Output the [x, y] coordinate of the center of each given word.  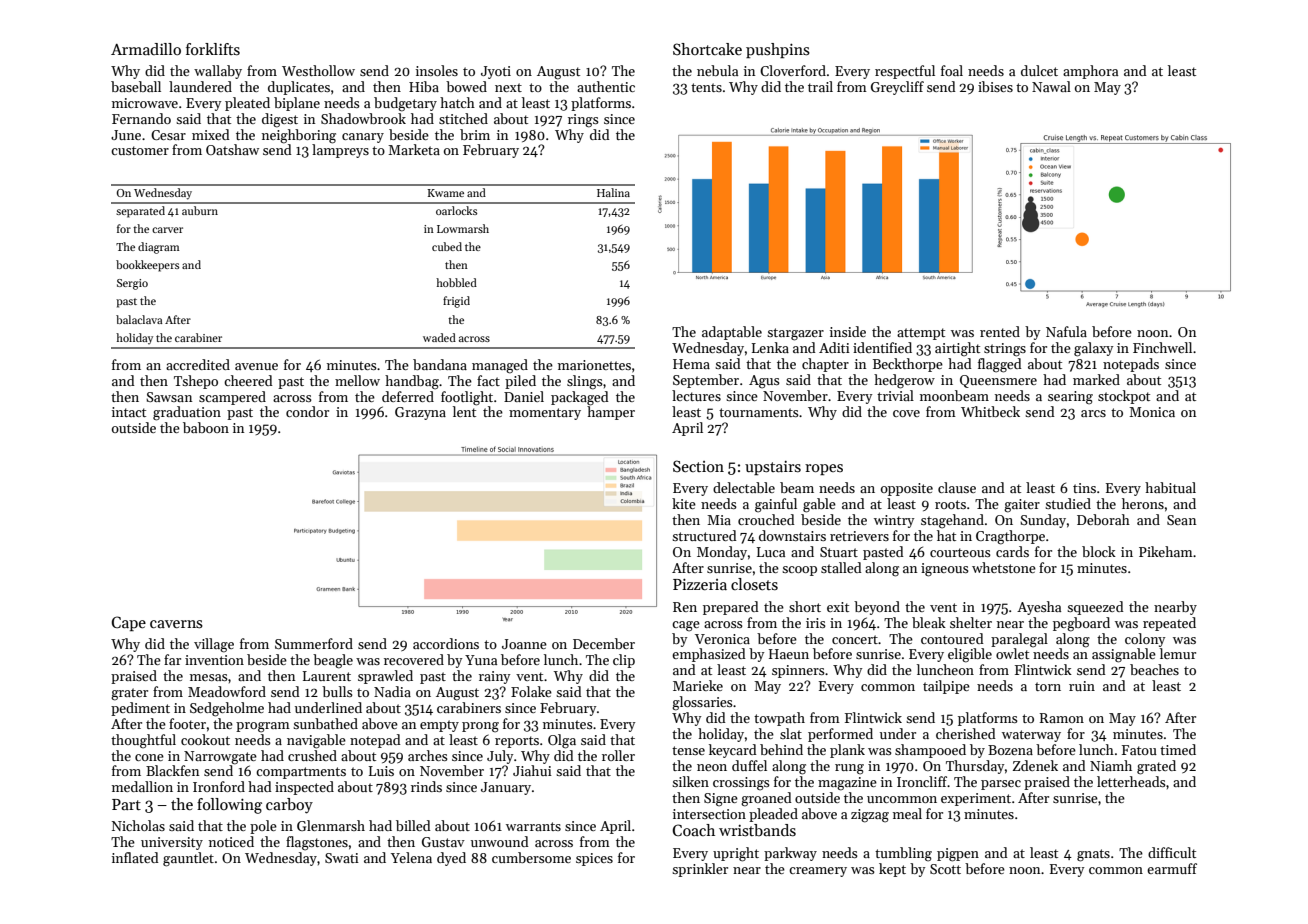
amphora [1090, 72]
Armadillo [146, 49]
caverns [176, 624]
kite [684, 503]
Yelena [411, 857]
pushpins [778, 50]
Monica [1152, 412]
